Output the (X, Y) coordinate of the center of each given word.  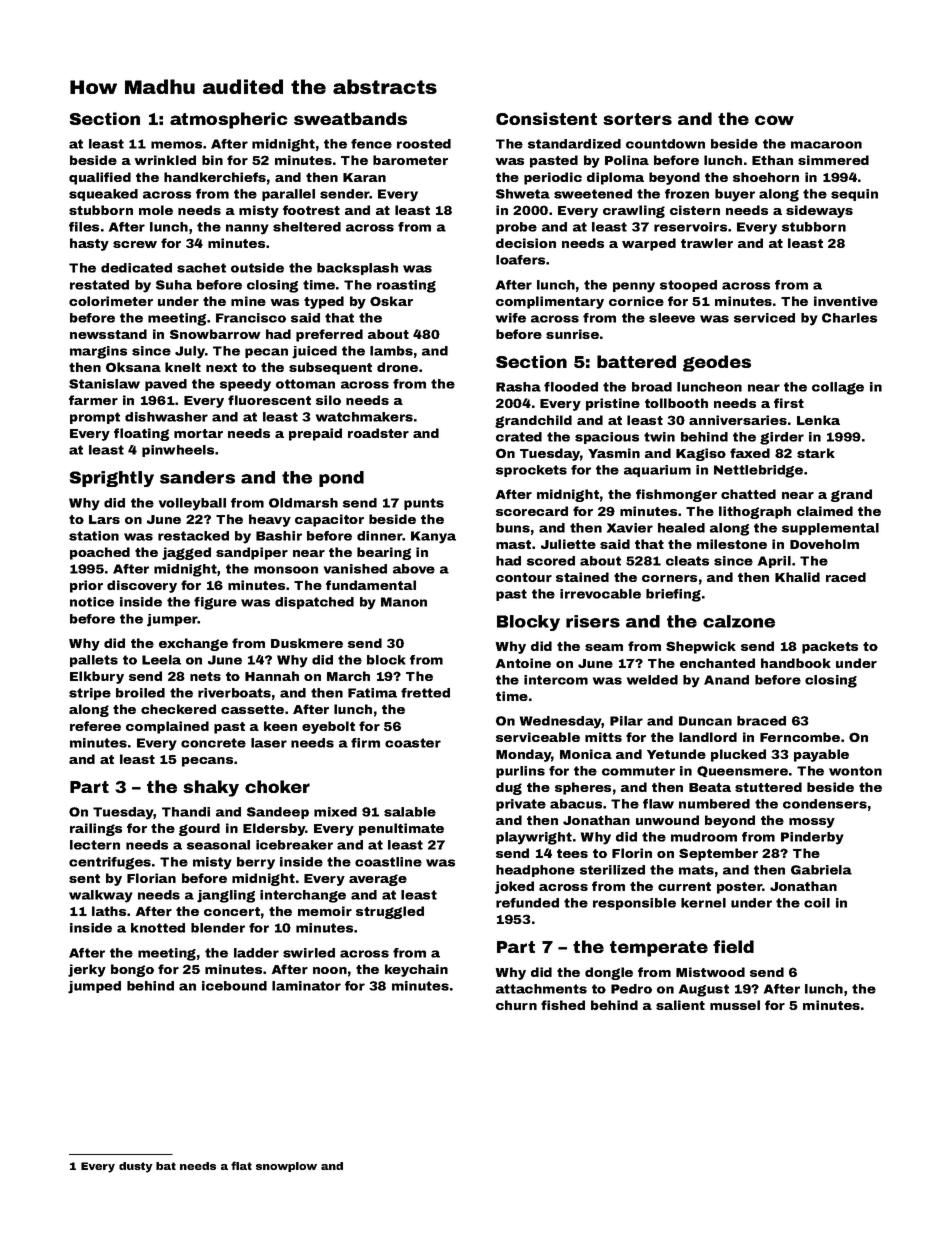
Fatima (372, 693)
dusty (136, 1167)
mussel (735, 1005)
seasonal (218, 845)
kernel (703, 903)
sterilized (612, 870)
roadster (378, 433)
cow (774, 120)
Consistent (546, 118)
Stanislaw (104, 384)
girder (782, 438)
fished (563, 1005)
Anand (726, 680)
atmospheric (228, 120)
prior (86, 586)
